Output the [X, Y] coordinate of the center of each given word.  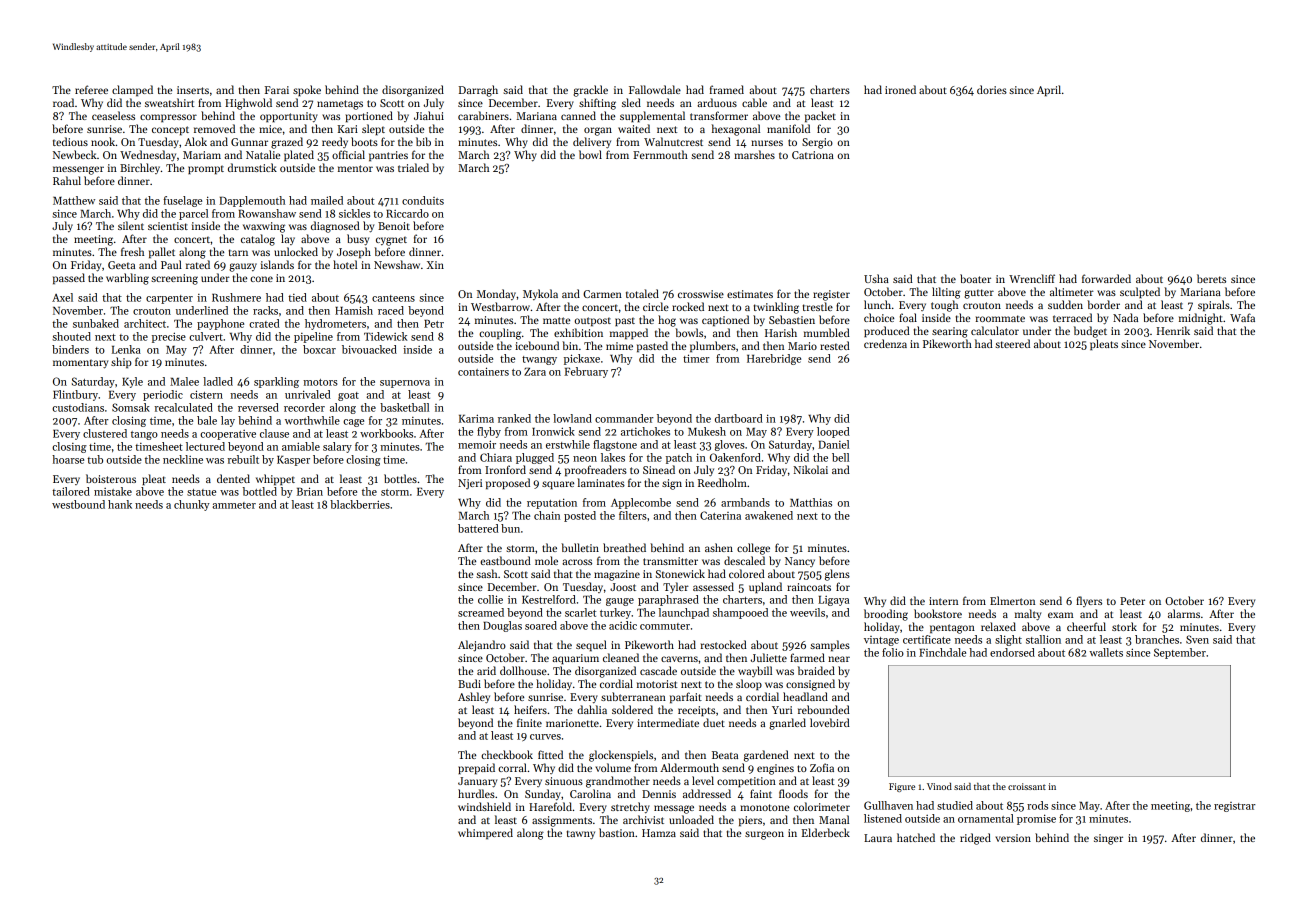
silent [131, 225]
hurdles [476, 793]
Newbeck [75, 154]
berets [1211, 278]
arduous [717, 102]
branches [1157, 639]
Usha [876, 278]
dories [992, 89]
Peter [1132, 601]
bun [510, 528]
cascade [658, 670]
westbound [78, 504]
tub [95, 459]
